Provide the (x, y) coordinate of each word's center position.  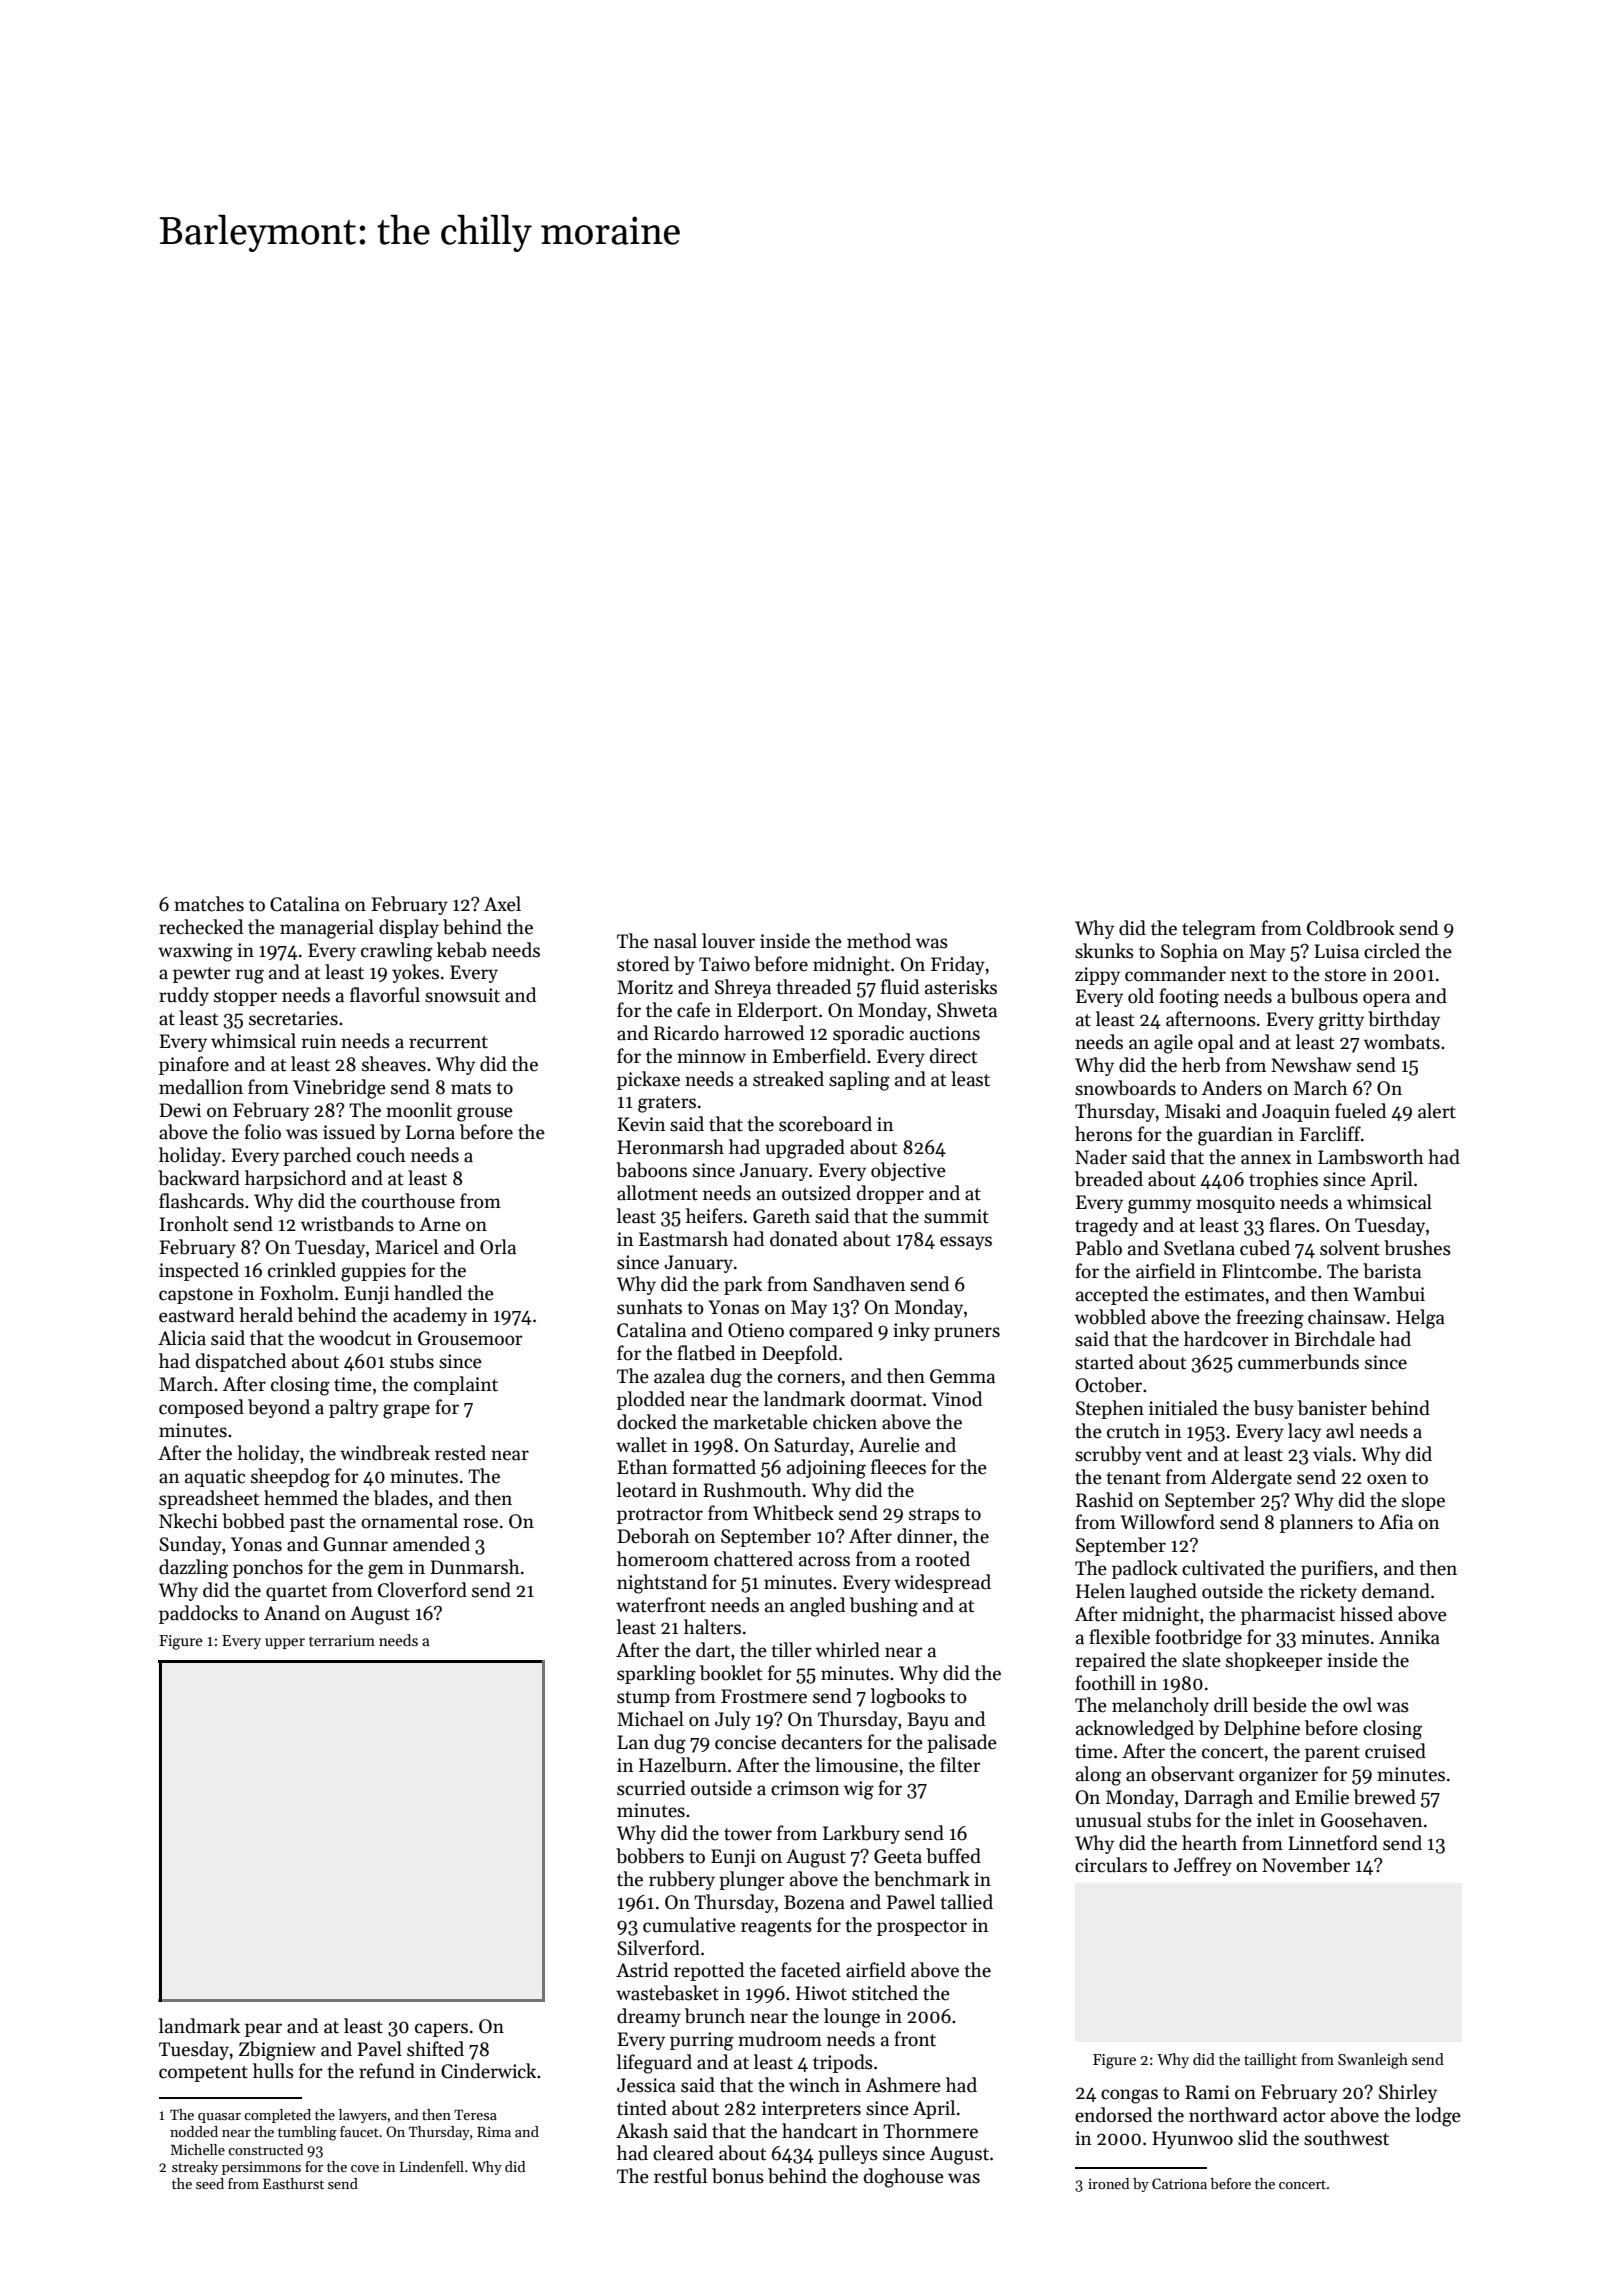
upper (285, 1643)
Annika (1409, 1637)
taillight (1270, 2061)
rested (460, 1453)
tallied (966, 1902)
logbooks (908, 1698)
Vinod (957, 1399)
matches (209, 904)
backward (199, 1178)
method (879, 941)
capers (441, 2030)
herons (1103, 1134)
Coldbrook (1351, 928)
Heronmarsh (670, 1147)
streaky (195, 2168)
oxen (1387, 1479)
